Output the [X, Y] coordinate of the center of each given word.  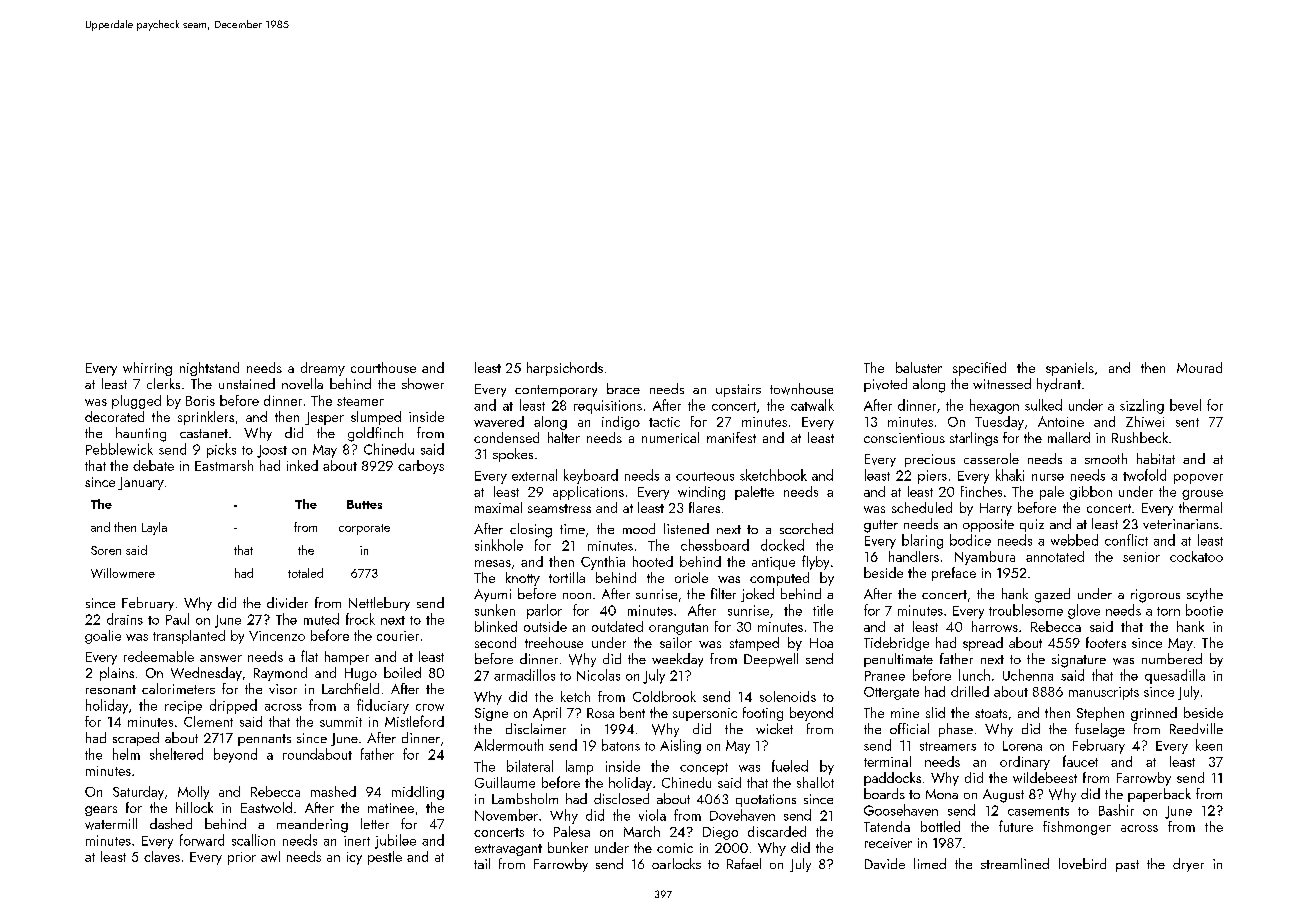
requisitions [608, 407]
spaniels [1070, 369]
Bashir [1116, 810]
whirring [147, 369]
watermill [111, 824]
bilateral [530, 766]
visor [283, 689]
